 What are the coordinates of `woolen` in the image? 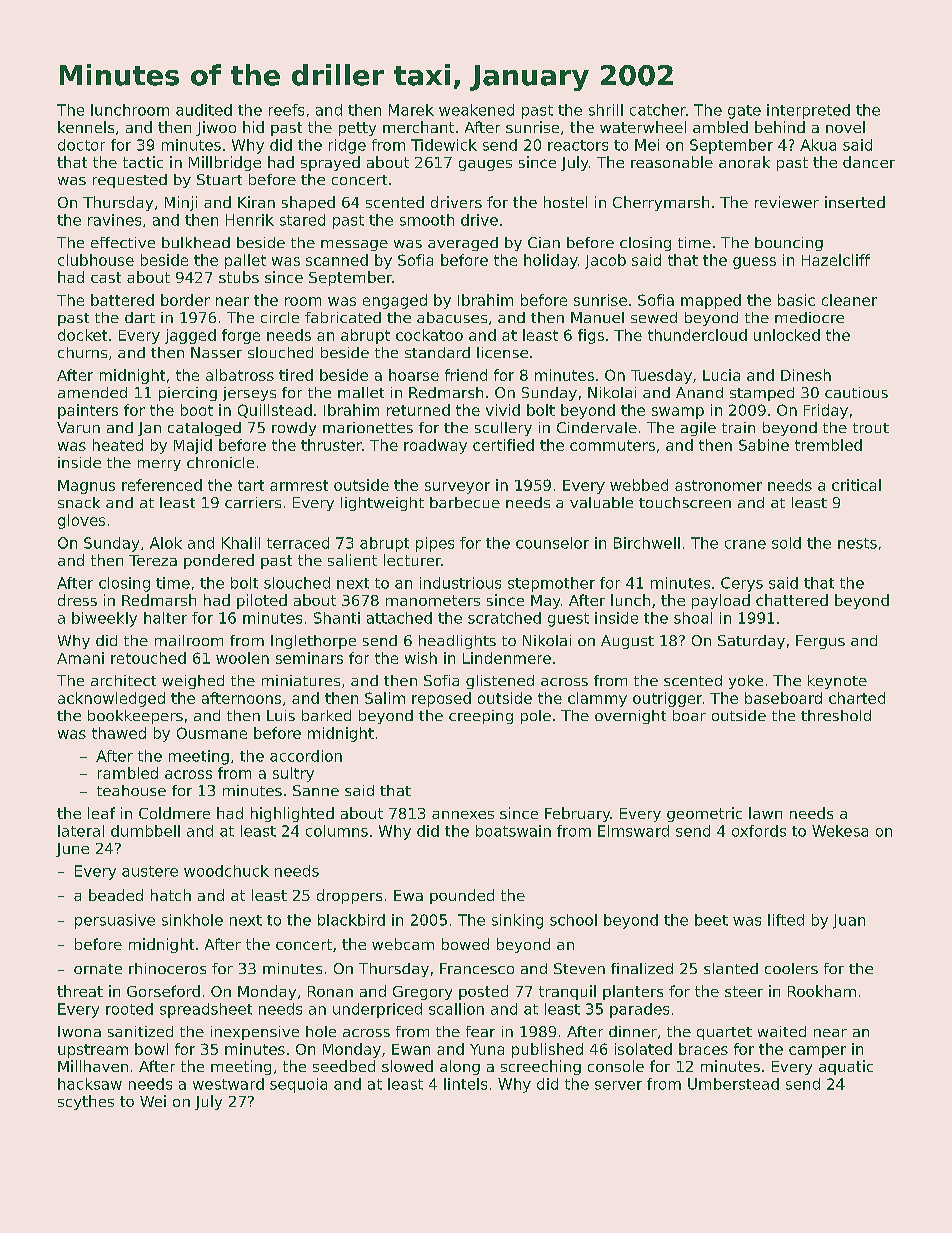 It's located at (242, 658).
